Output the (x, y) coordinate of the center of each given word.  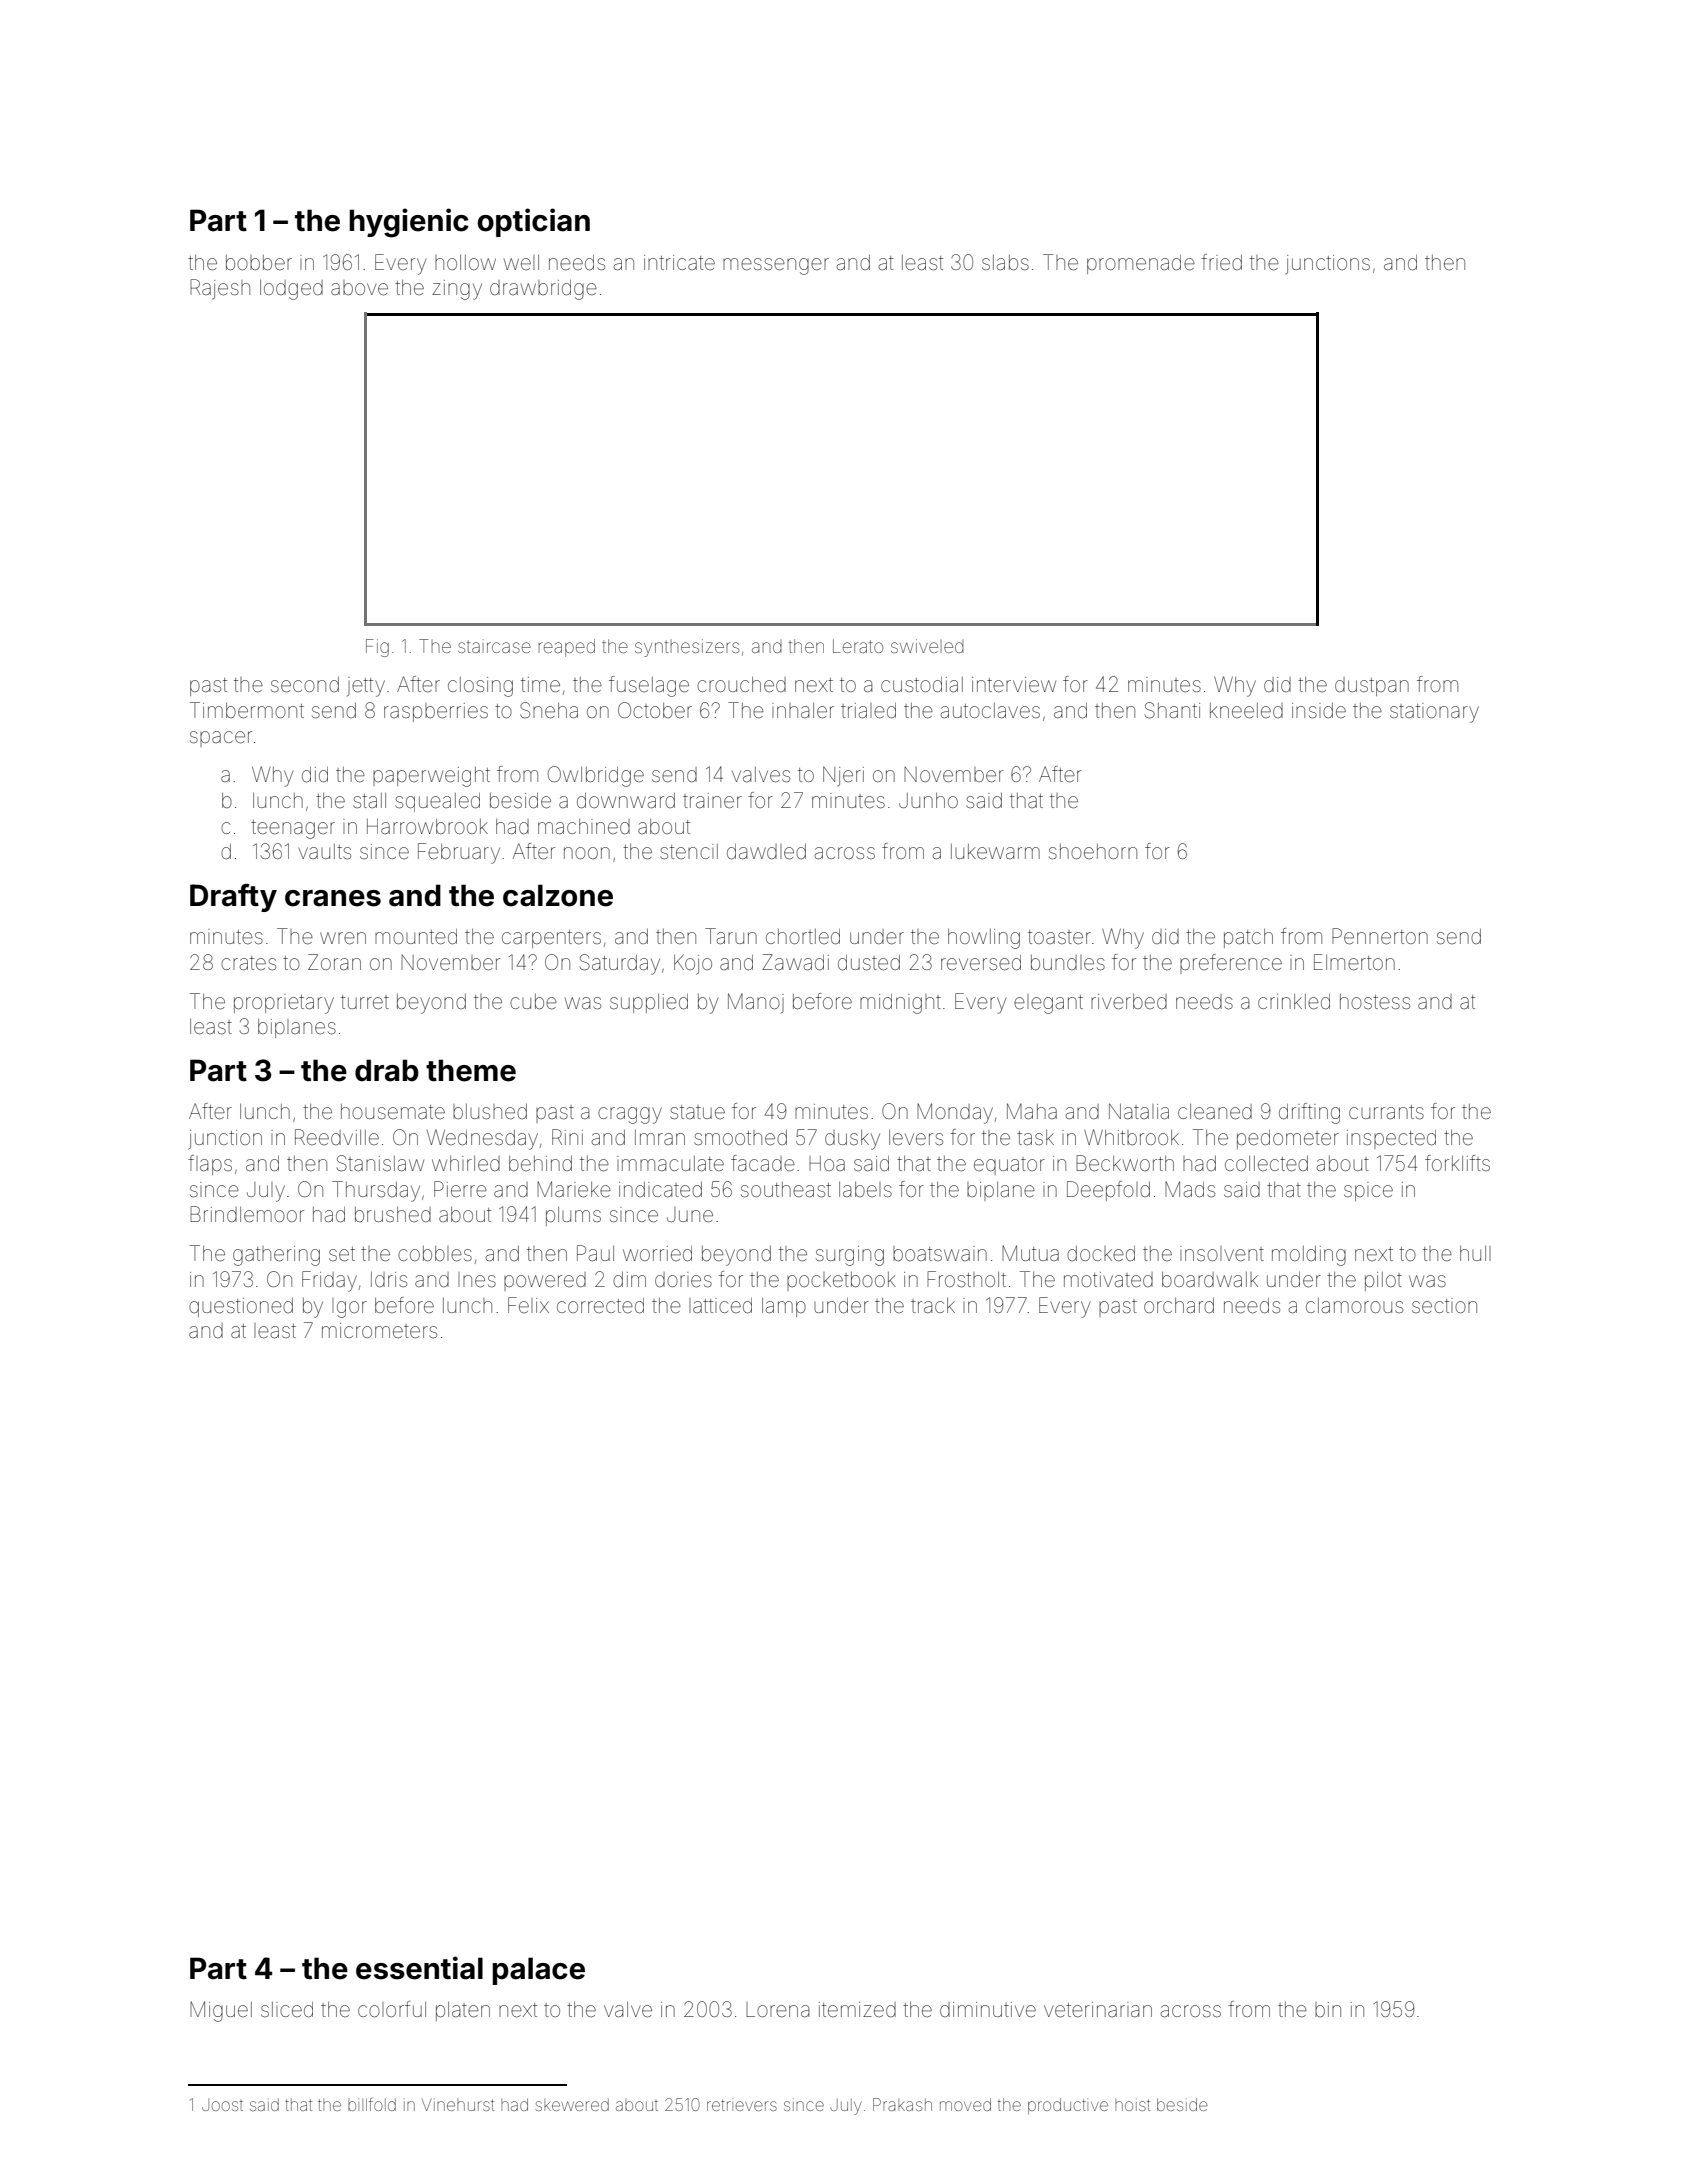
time (540, 685)
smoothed (740, 1138)
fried (1221, 262)
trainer (712, 801)
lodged (291, 290)
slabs (1005, 263)
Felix (528, 1305)
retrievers (742, 2105)
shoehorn (1093, 852)
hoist (1132, 2104)
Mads (1190, 1189)
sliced (287, 2009)
